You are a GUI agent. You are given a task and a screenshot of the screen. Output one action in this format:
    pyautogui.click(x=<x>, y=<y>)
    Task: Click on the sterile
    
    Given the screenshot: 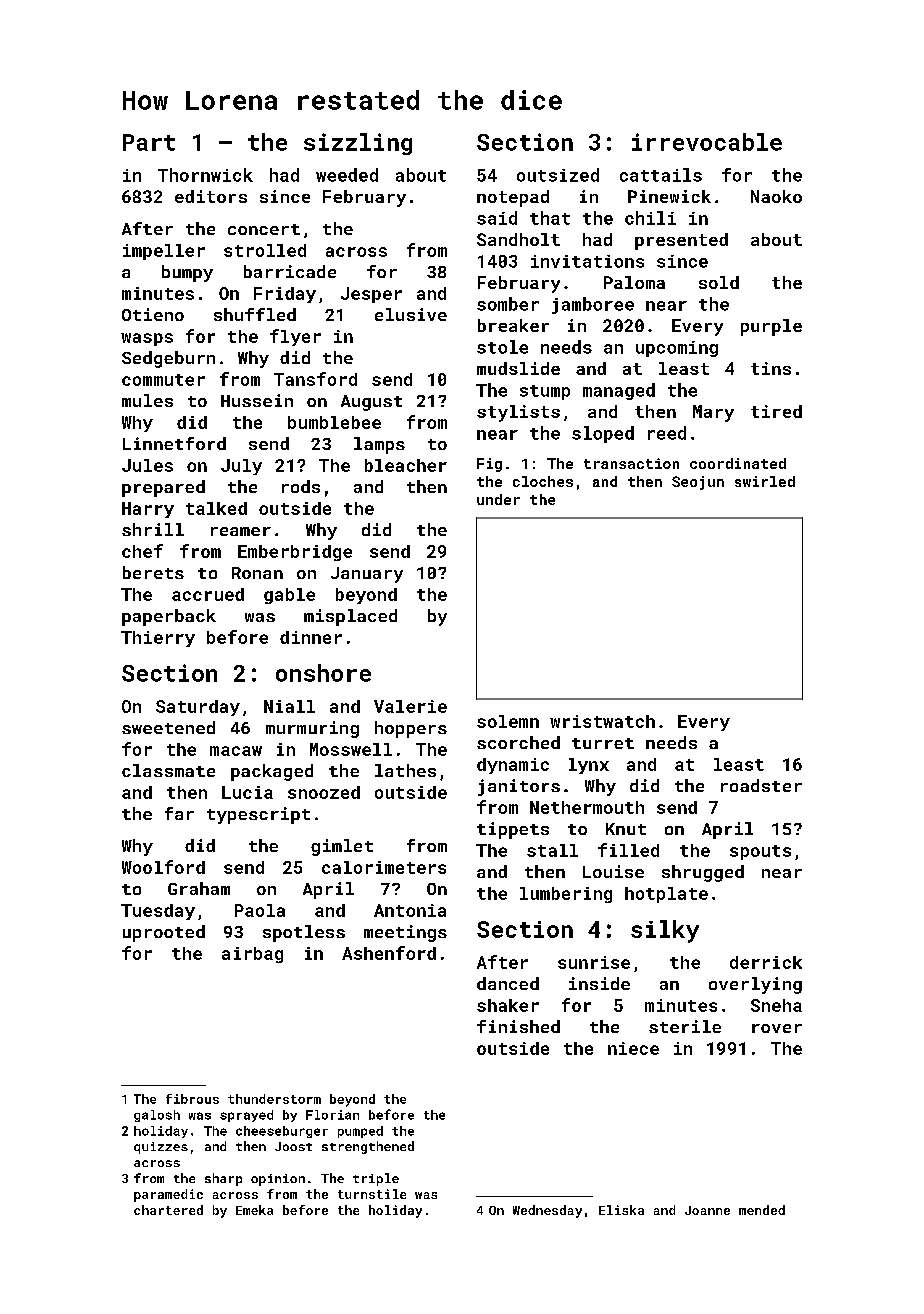 What is the action you would take?
    pyautogui.click(x=685, y=1026)
